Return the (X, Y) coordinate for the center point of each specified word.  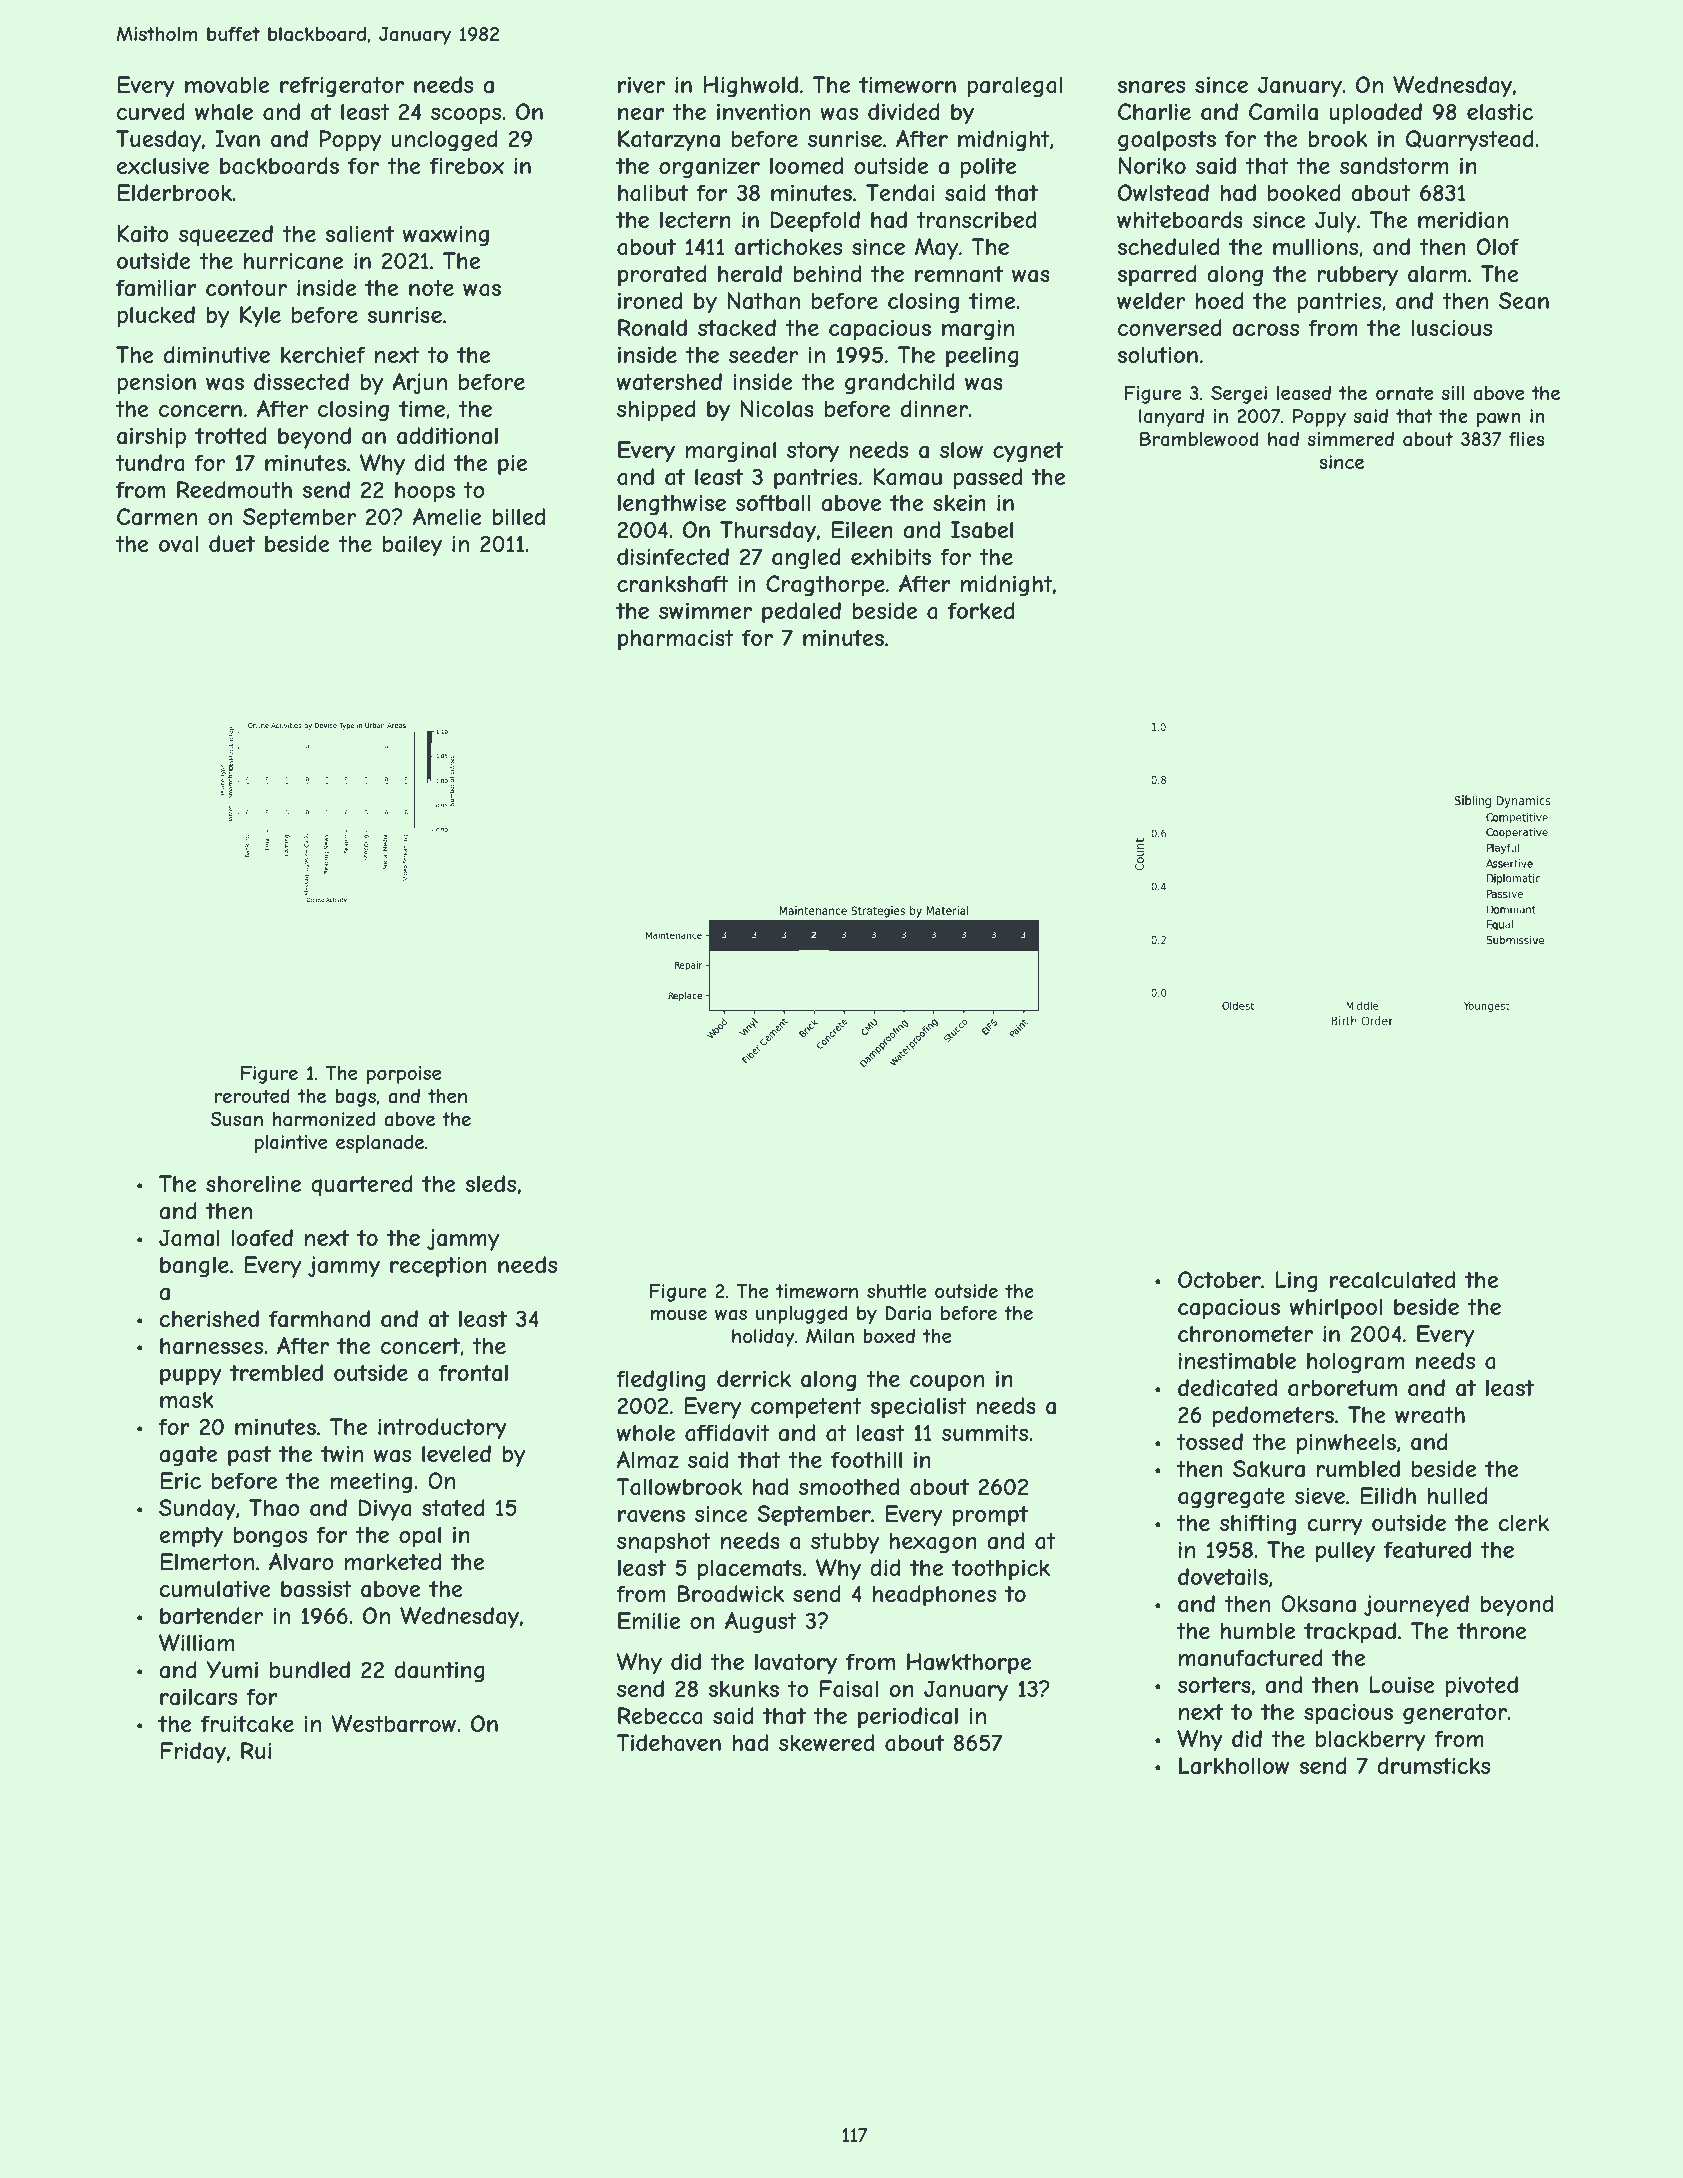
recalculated (1392, 1280)
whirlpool (1336, 1309)
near (641, 114)
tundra (149, 463)
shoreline (253, 1183)
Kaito (143, 234)
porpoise (404, 1075)
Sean (1524, 301)
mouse (679, 1314)
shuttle (896, 1291)
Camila (1283, 112)
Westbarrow (393, 1724)
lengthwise (672, 505)
